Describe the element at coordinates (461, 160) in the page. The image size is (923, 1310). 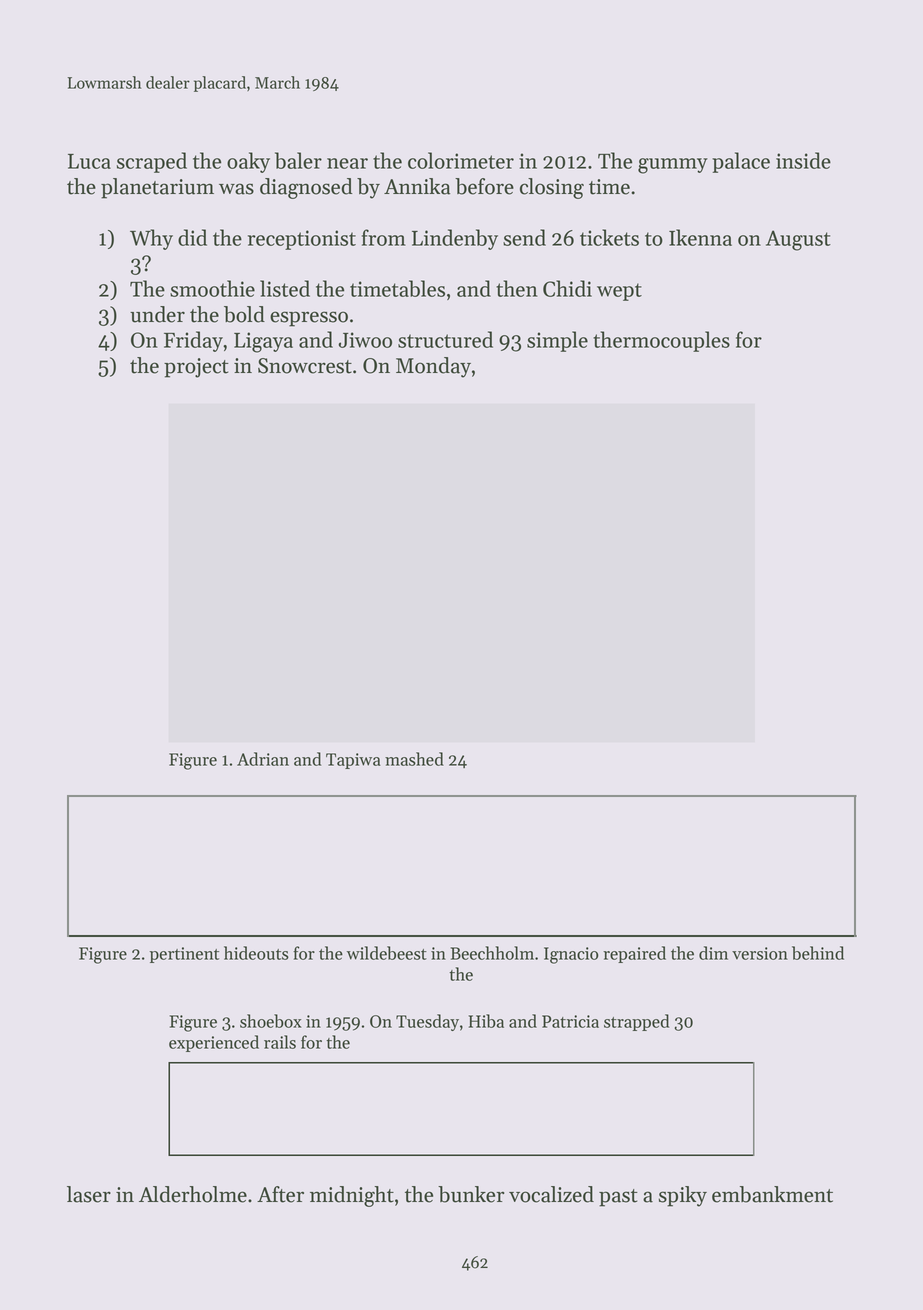
I see `colorimeter` at that location.
